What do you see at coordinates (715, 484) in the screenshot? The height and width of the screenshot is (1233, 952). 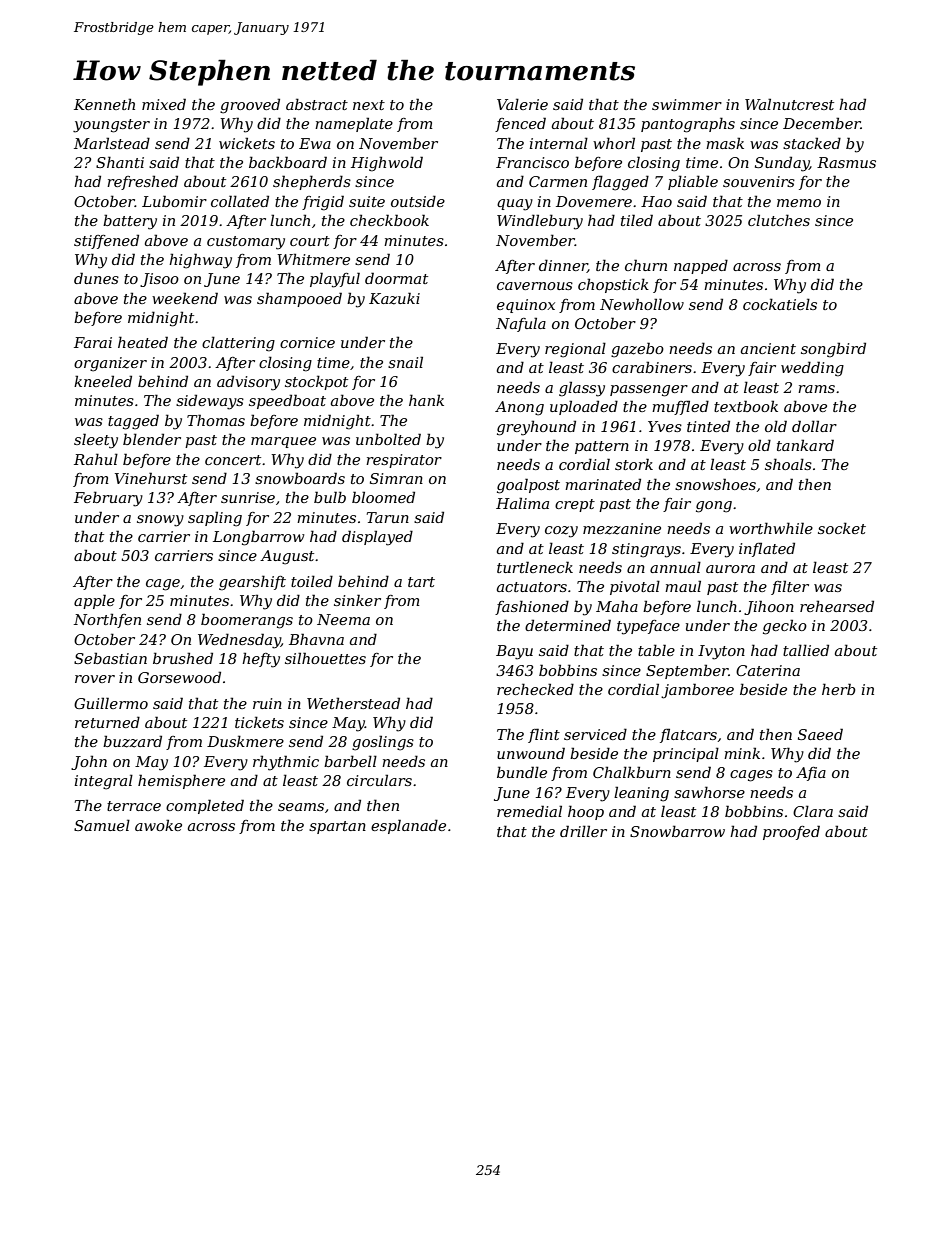 I see `snowshoes` at bounding box center [715, 484].
